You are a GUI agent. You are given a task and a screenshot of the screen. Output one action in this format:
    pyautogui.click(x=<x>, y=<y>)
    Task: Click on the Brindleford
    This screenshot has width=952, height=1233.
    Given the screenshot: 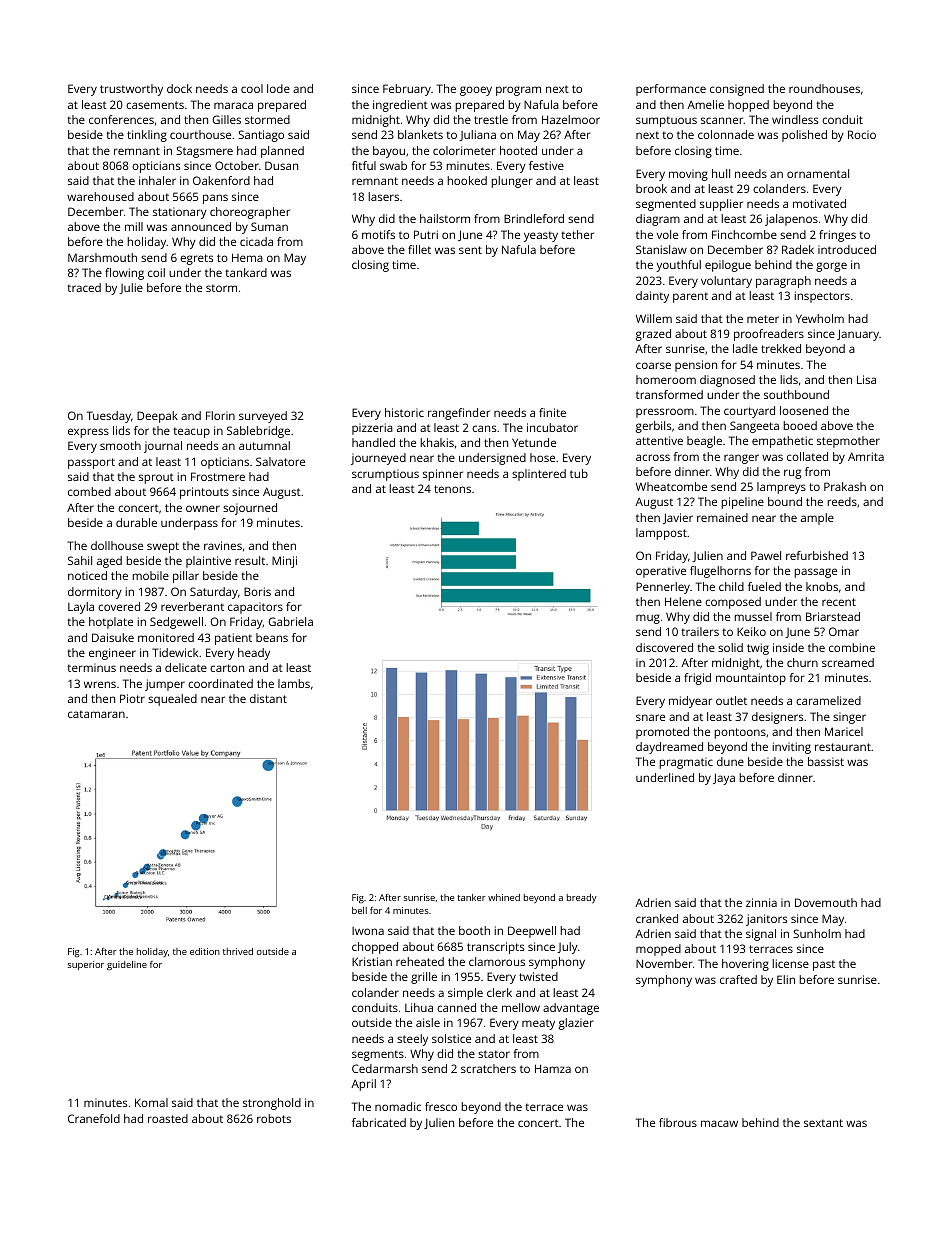 What is the action you would take?
    pyautogui.click(x=534, y=218)
